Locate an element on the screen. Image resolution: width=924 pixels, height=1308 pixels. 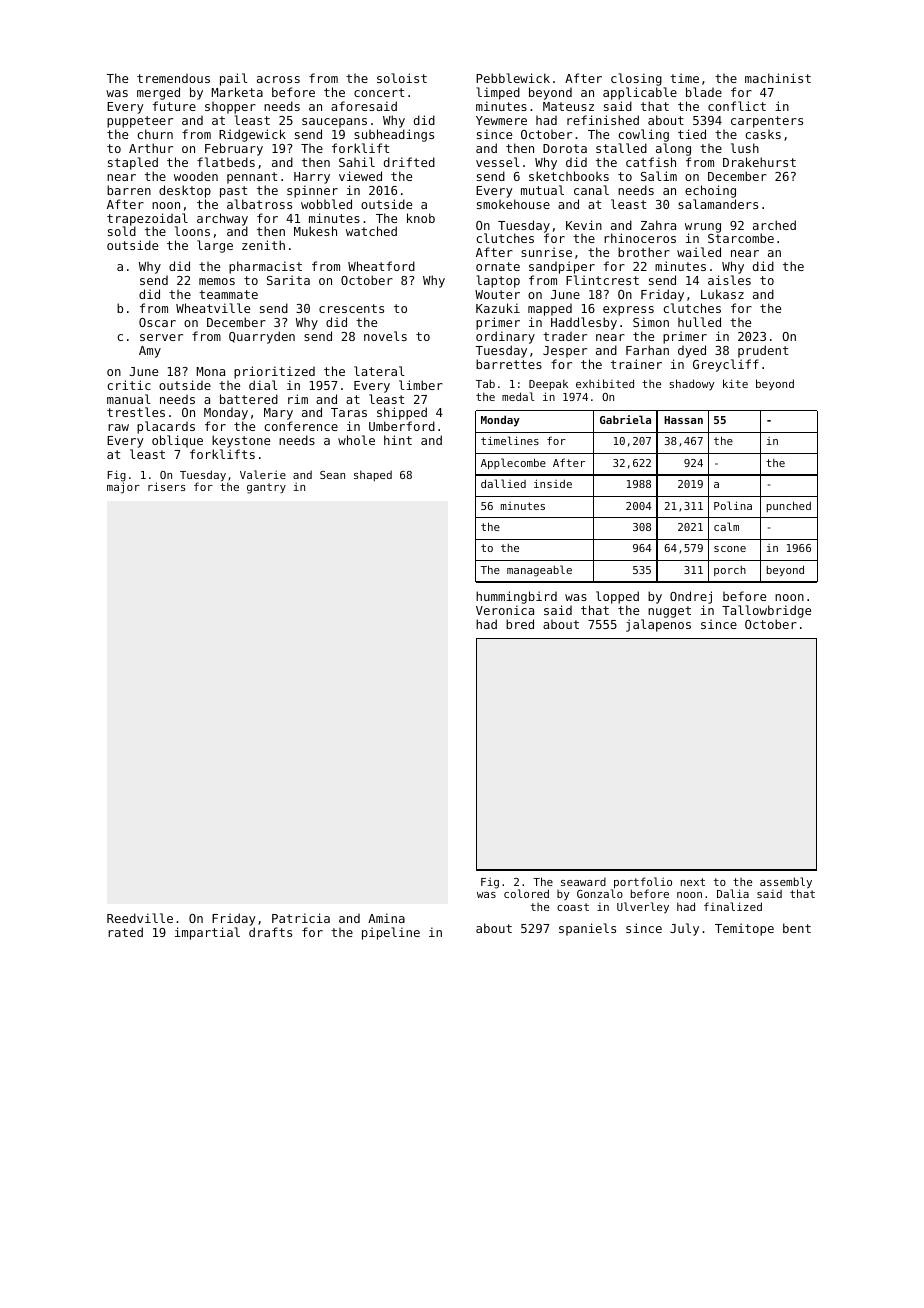
Veronica is located at coordinates (505, 610).
